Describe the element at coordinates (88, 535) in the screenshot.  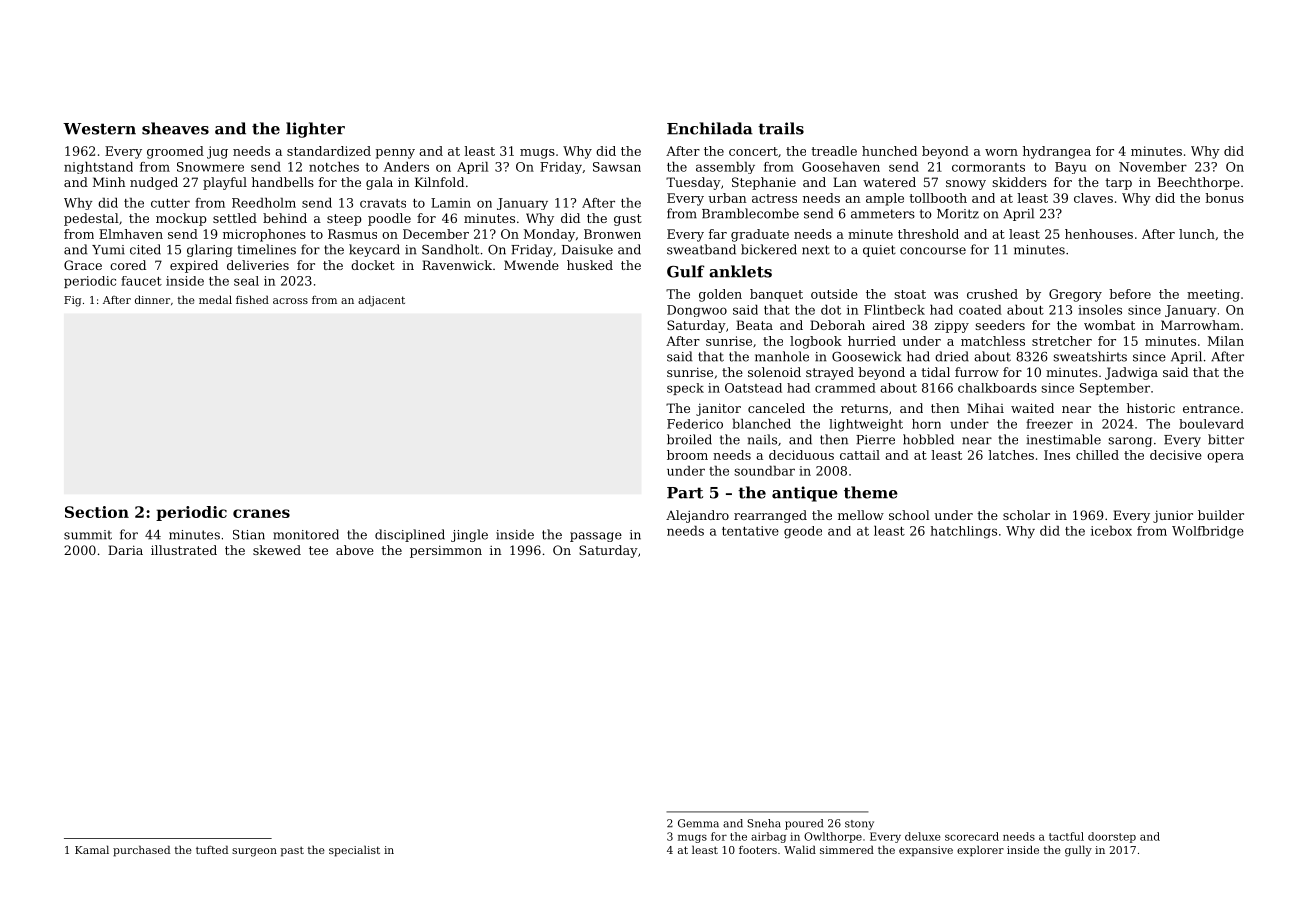
I see `summit` at that location.
